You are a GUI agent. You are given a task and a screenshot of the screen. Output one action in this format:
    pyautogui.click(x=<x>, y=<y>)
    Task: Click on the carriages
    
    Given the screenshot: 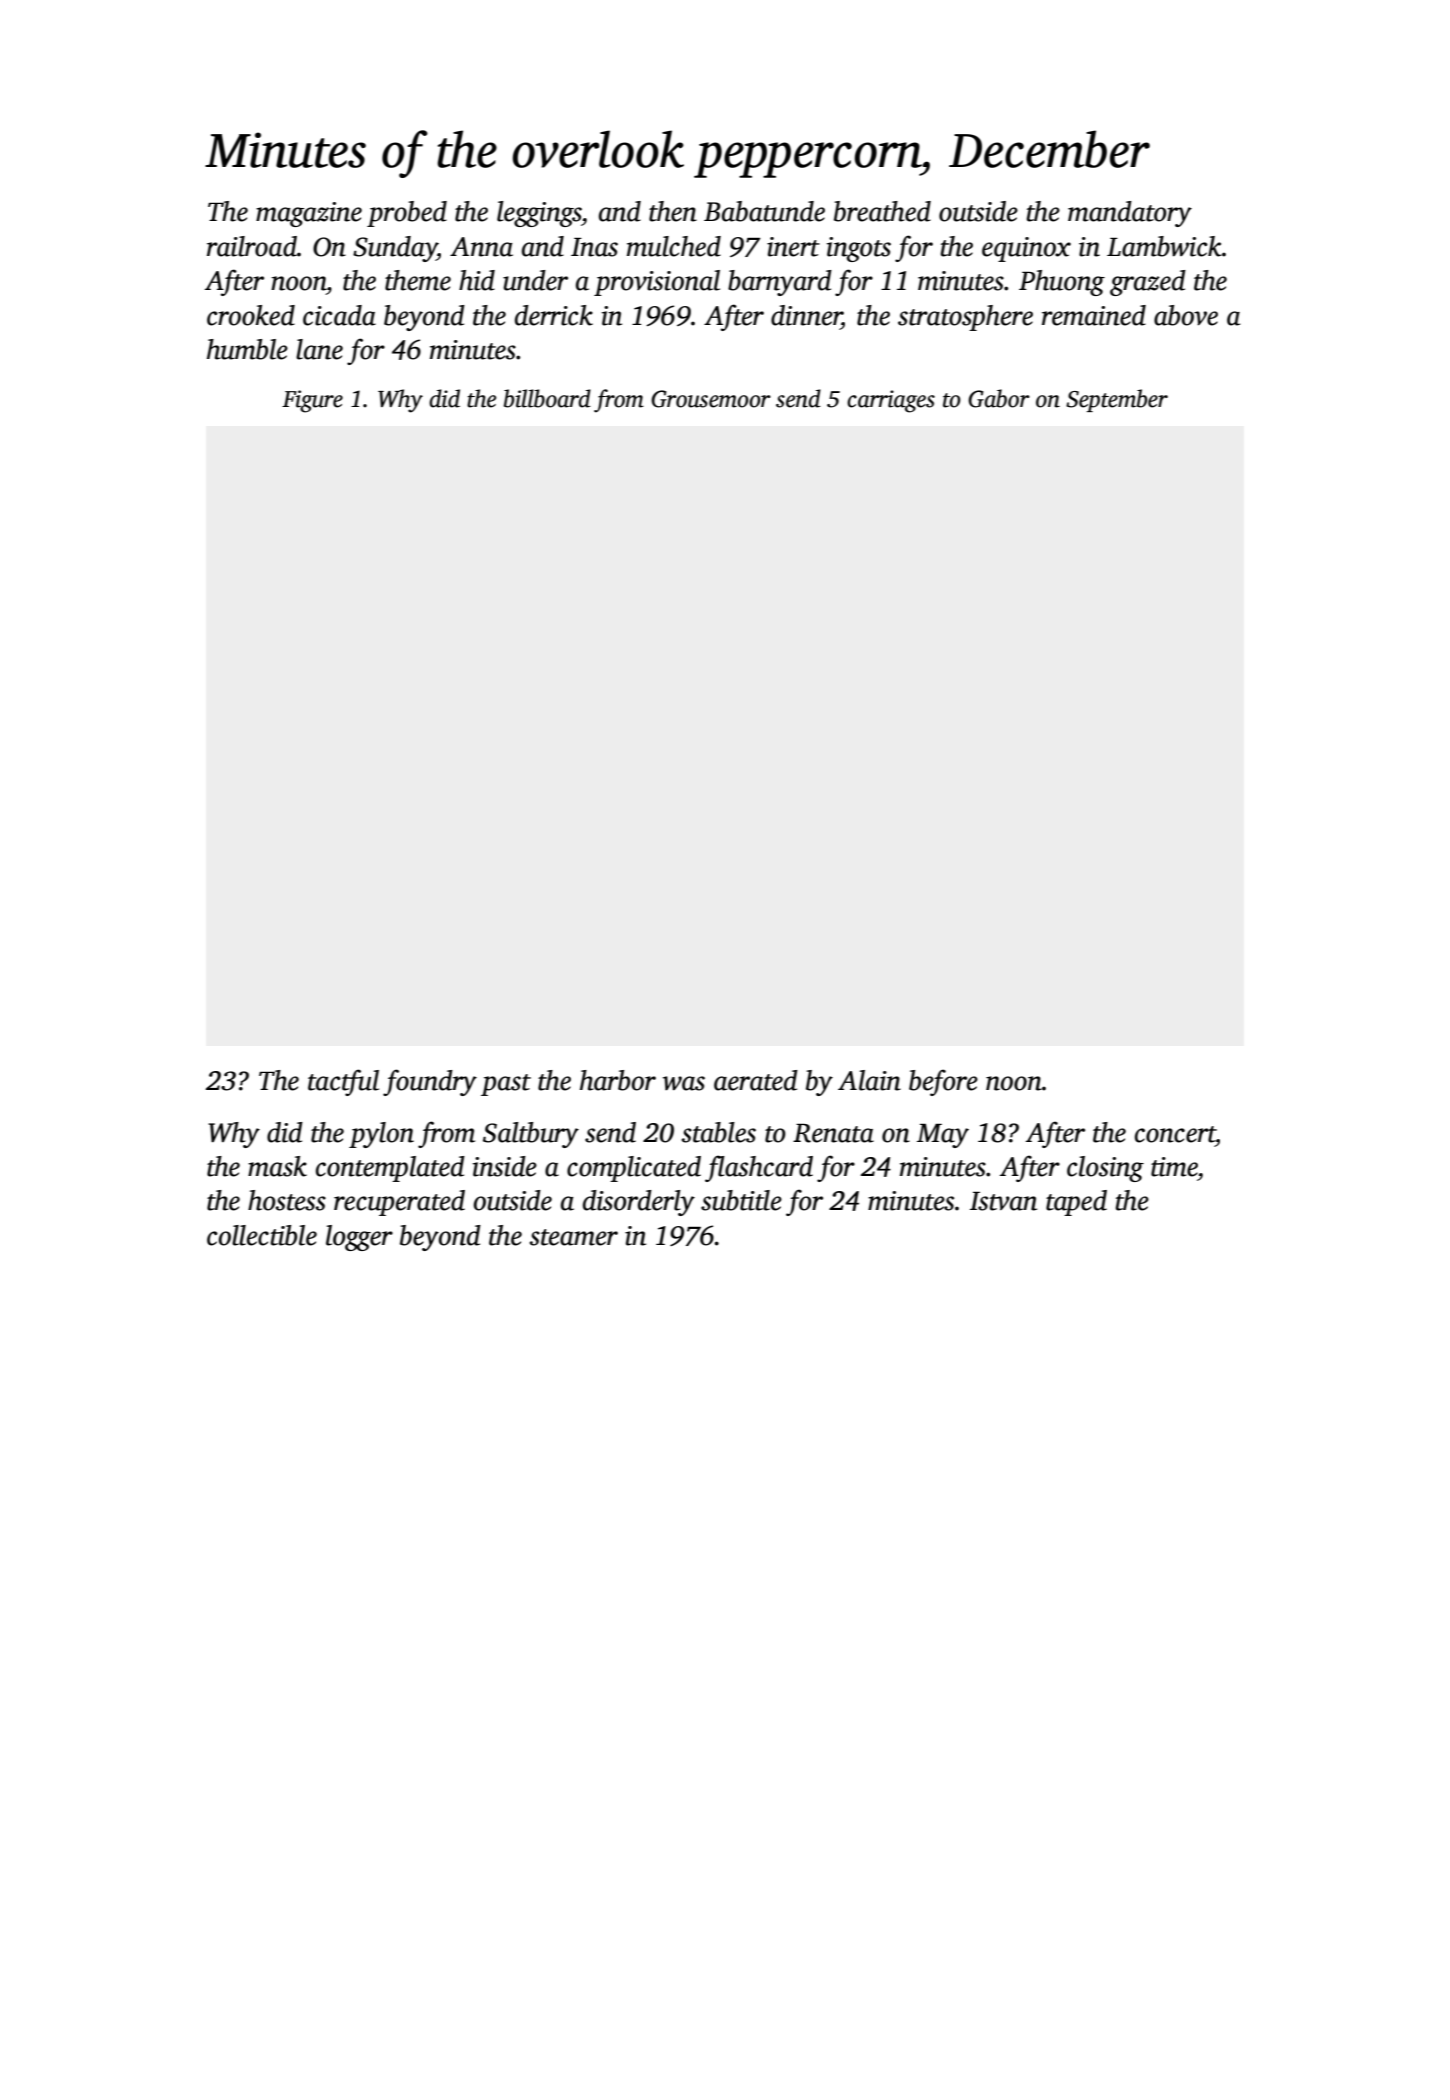 What is the action you would take?
    pyautogui.click(x=891, y=401)
